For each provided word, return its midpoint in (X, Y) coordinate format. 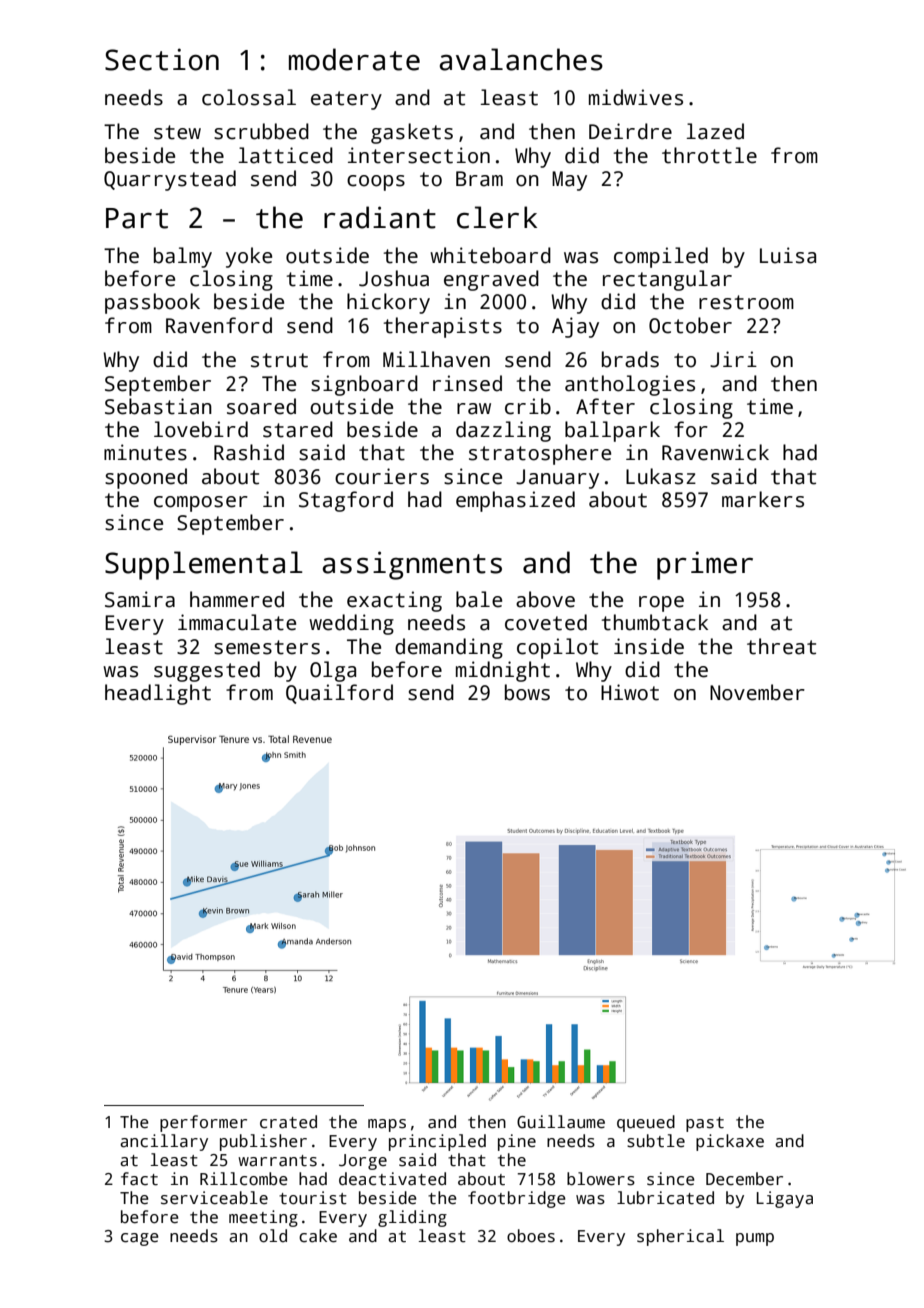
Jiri (733, 359)
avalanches (521, 59)
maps (387, 1125)
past (705, 1124)
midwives (636, 97)
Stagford (346, 501)
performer (203, 1123)
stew (177, 132)
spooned (146, 478)
